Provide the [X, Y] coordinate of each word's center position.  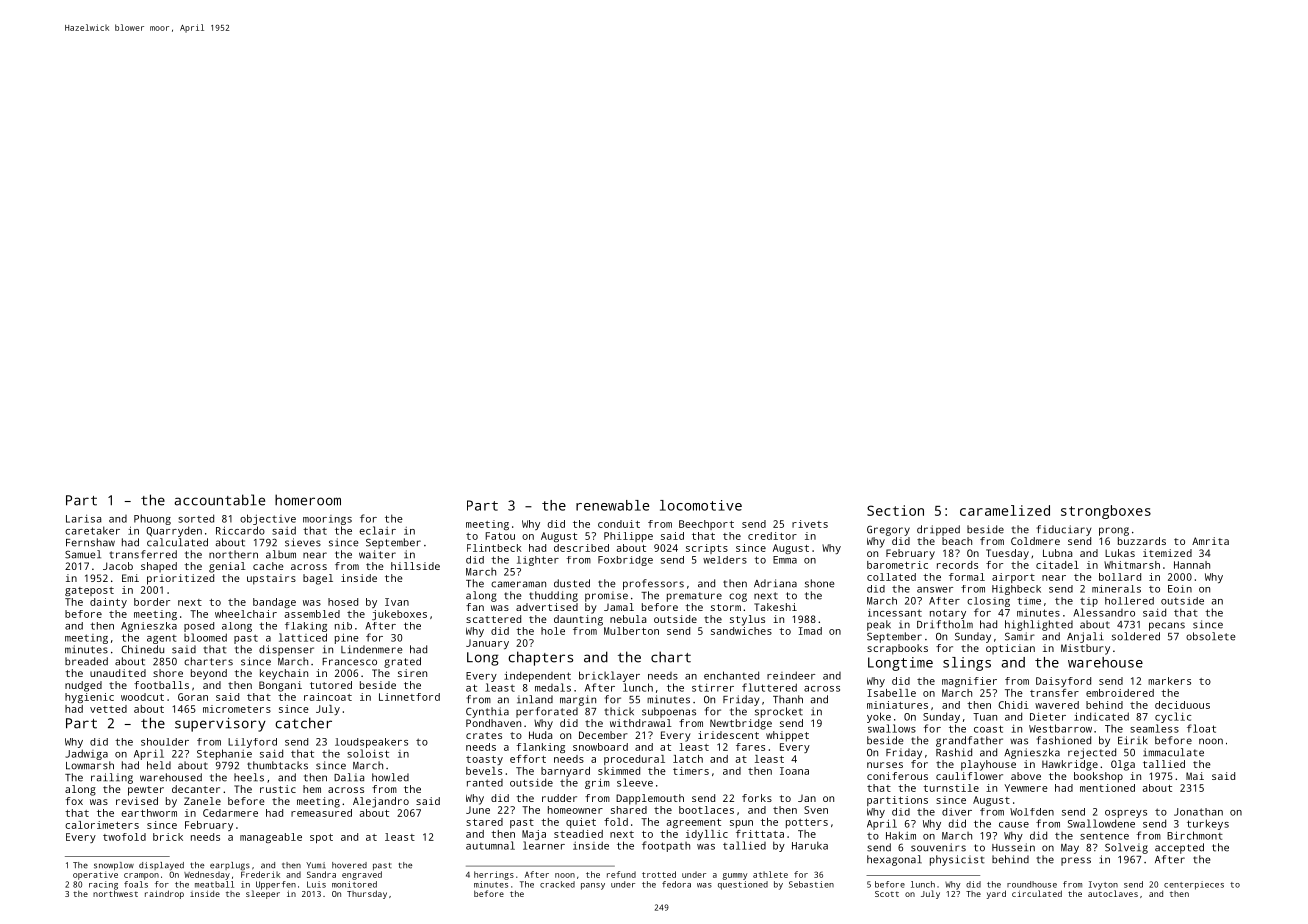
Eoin [1180, 589]
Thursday [367, 894]
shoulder [165, 742]
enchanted [731, 675]
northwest [115, 893]
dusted [572, 583]
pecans [1167, 626]
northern [233, 554]
